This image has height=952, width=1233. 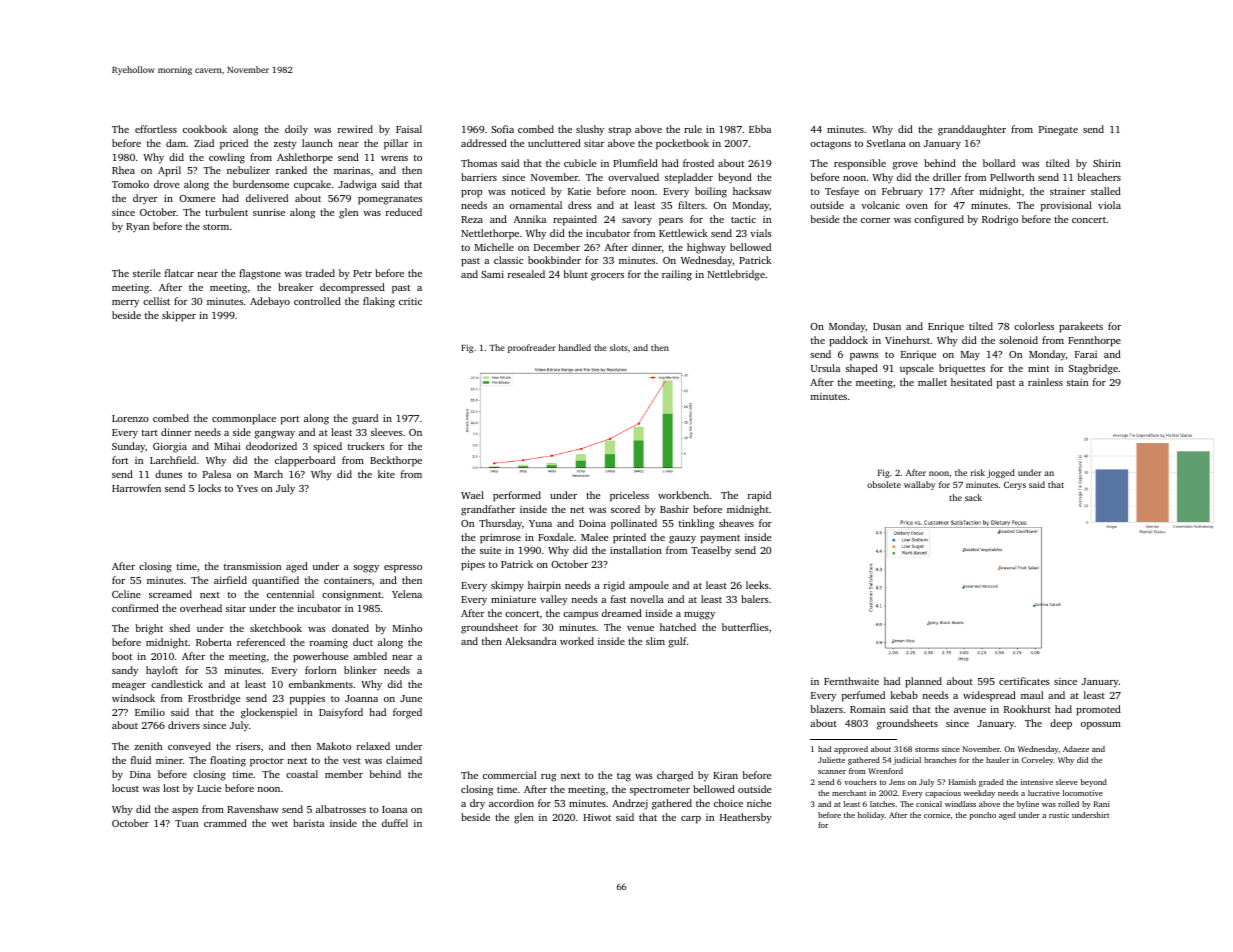 What do you see at coordinates (502, 129) in the image?
I see `Sofia` at bounding box center [502, 129].
